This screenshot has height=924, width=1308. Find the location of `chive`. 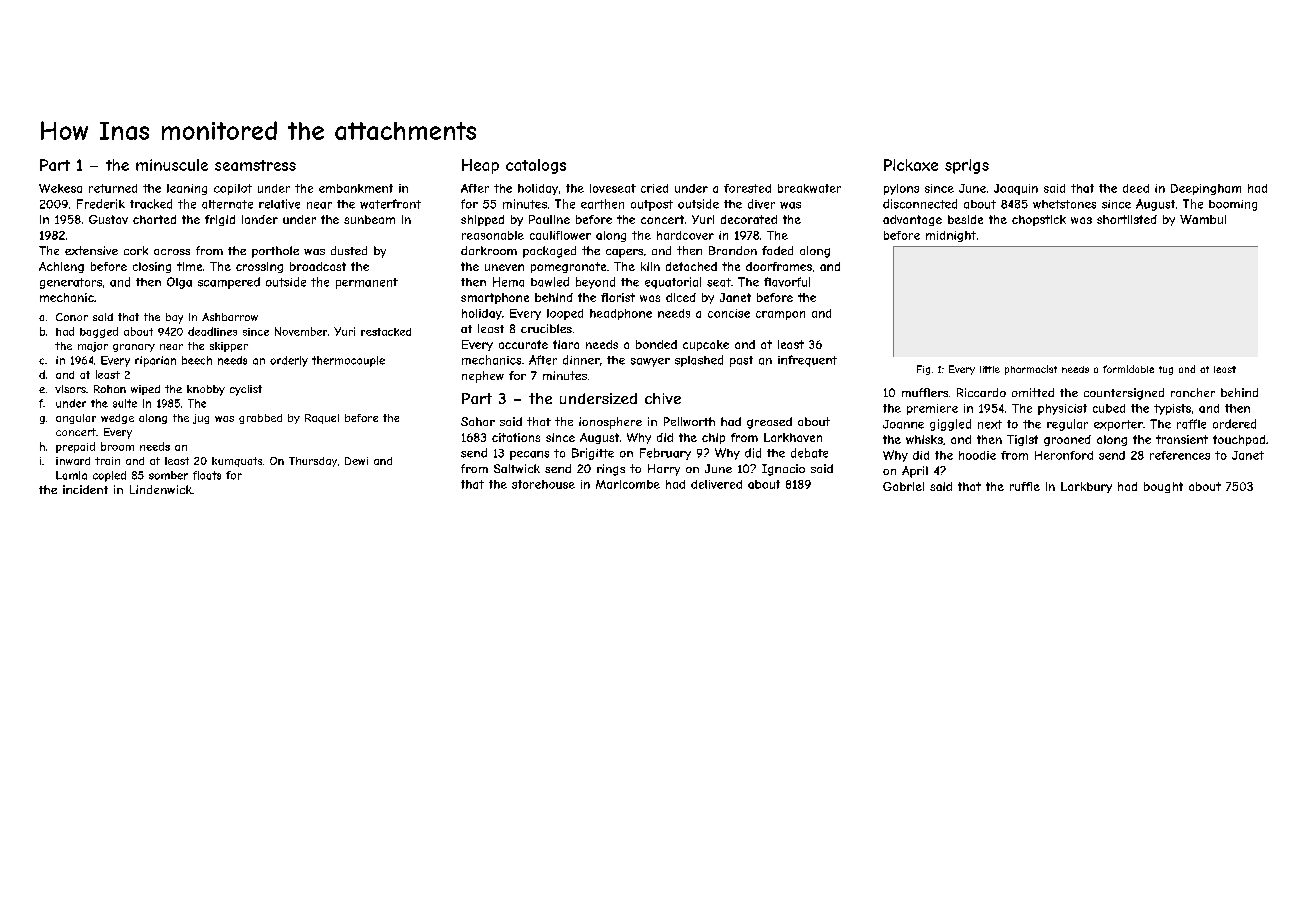

chive is located at coordinates (663, 398).
